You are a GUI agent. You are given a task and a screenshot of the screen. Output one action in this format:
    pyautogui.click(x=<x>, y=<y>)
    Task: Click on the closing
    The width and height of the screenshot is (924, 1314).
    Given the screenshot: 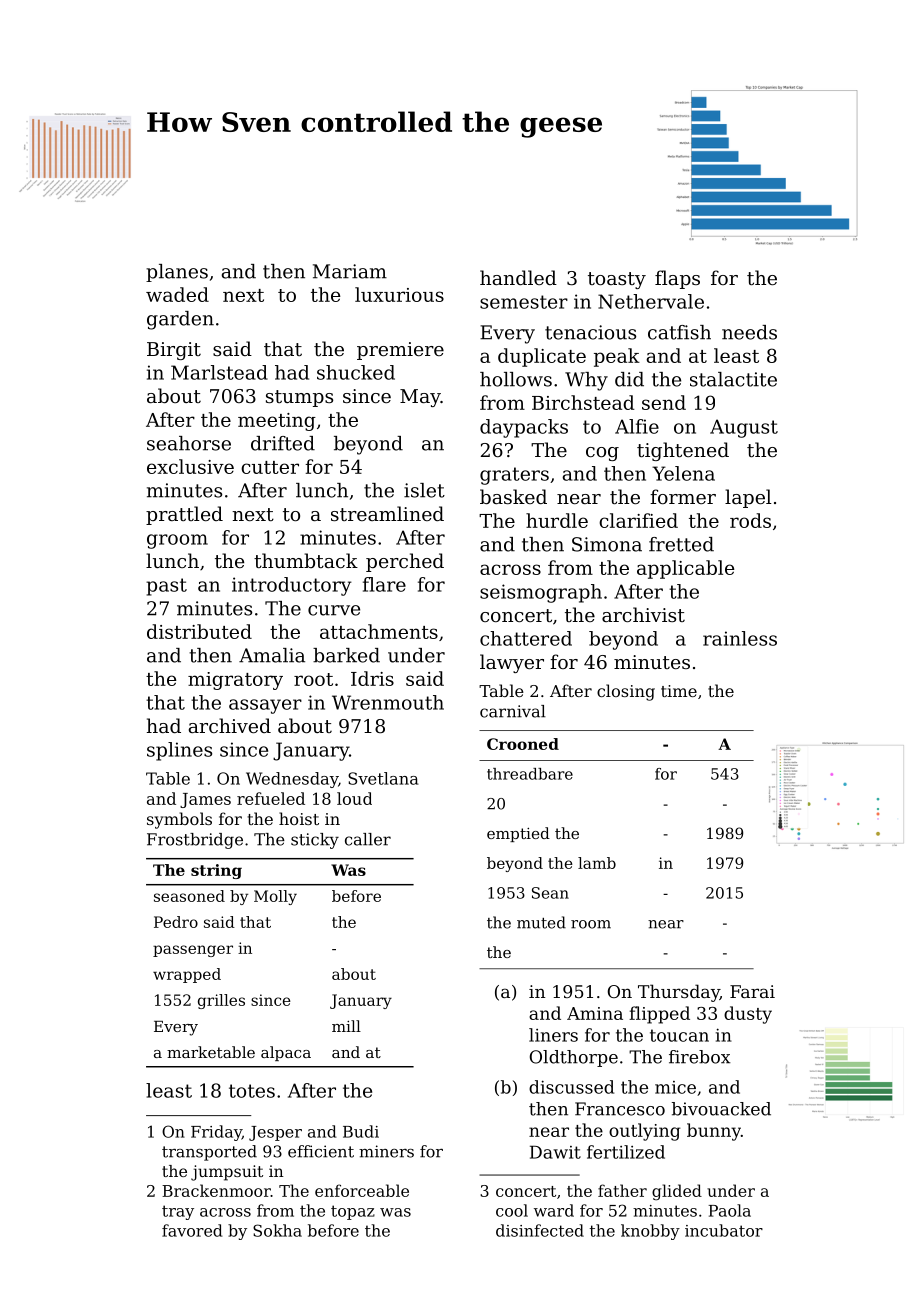 What is the action you would take?
    pyautogui.click(x=626, y=692)
